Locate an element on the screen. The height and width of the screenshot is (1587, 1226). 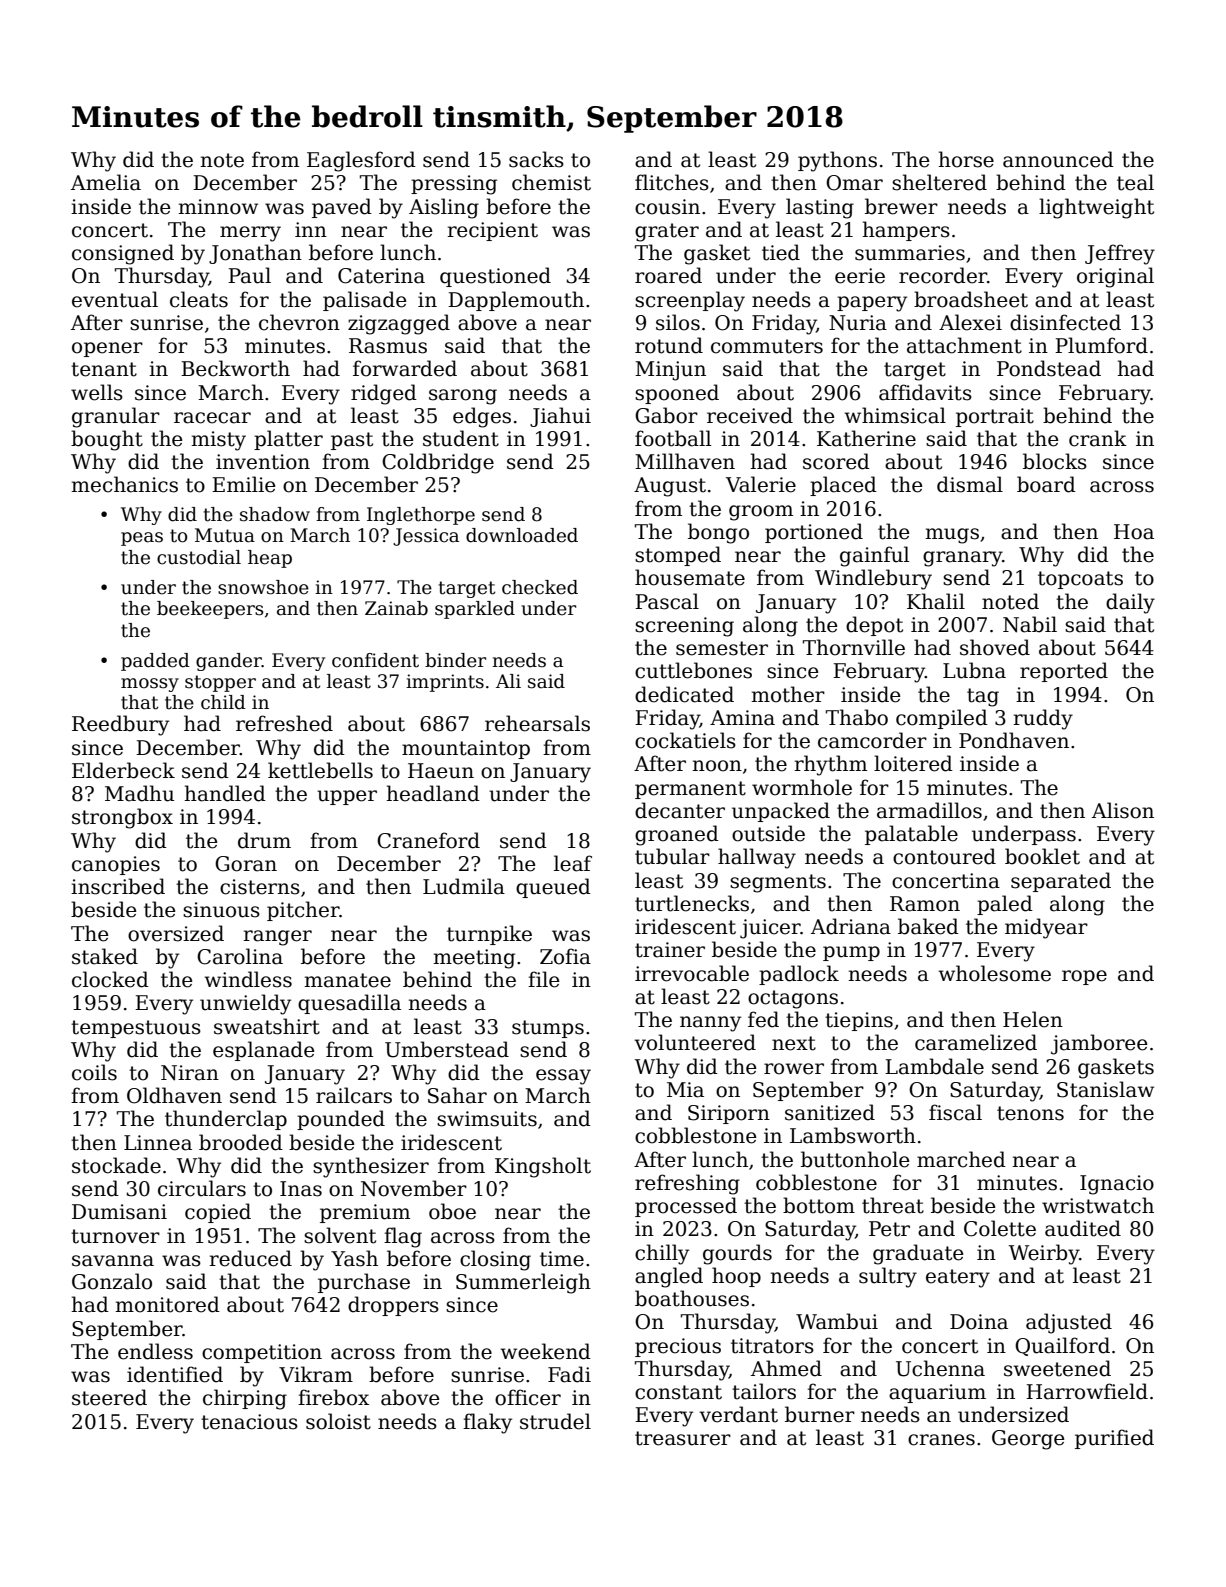
Reedbury is located at coordinates (120, 725).
